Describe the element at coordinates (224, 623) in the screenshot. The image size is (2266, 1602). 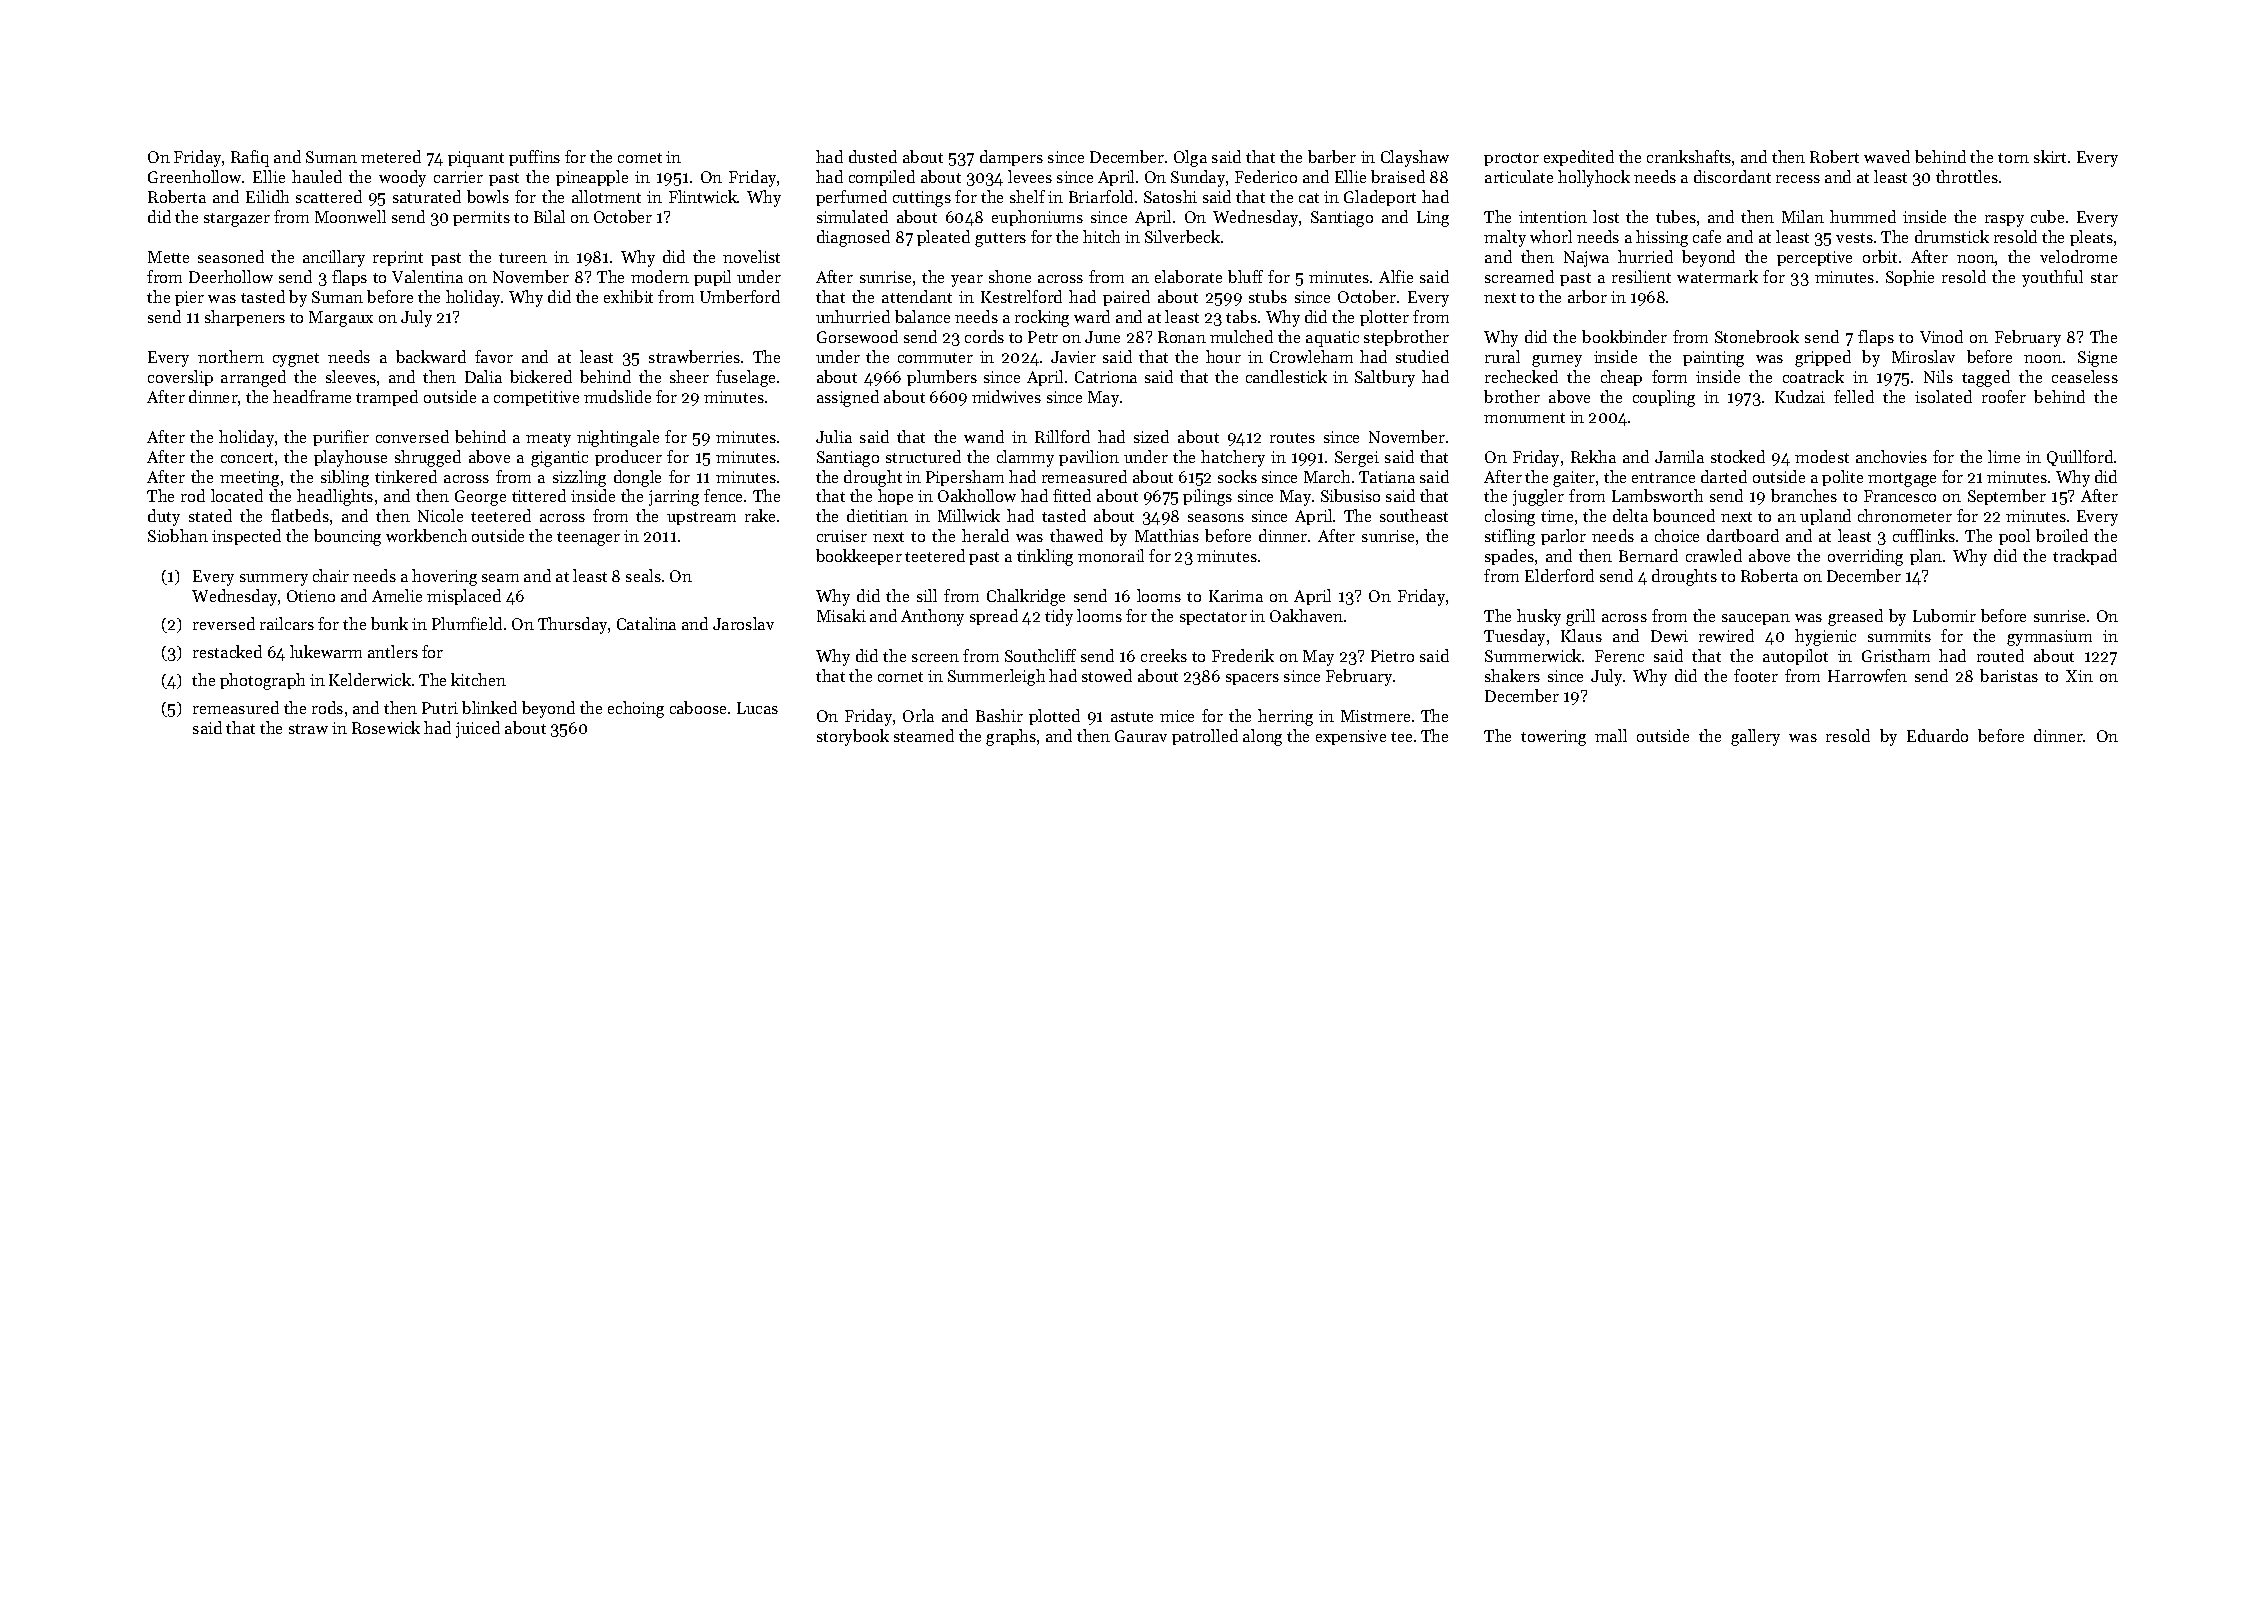
I see `reversed` at that location.
